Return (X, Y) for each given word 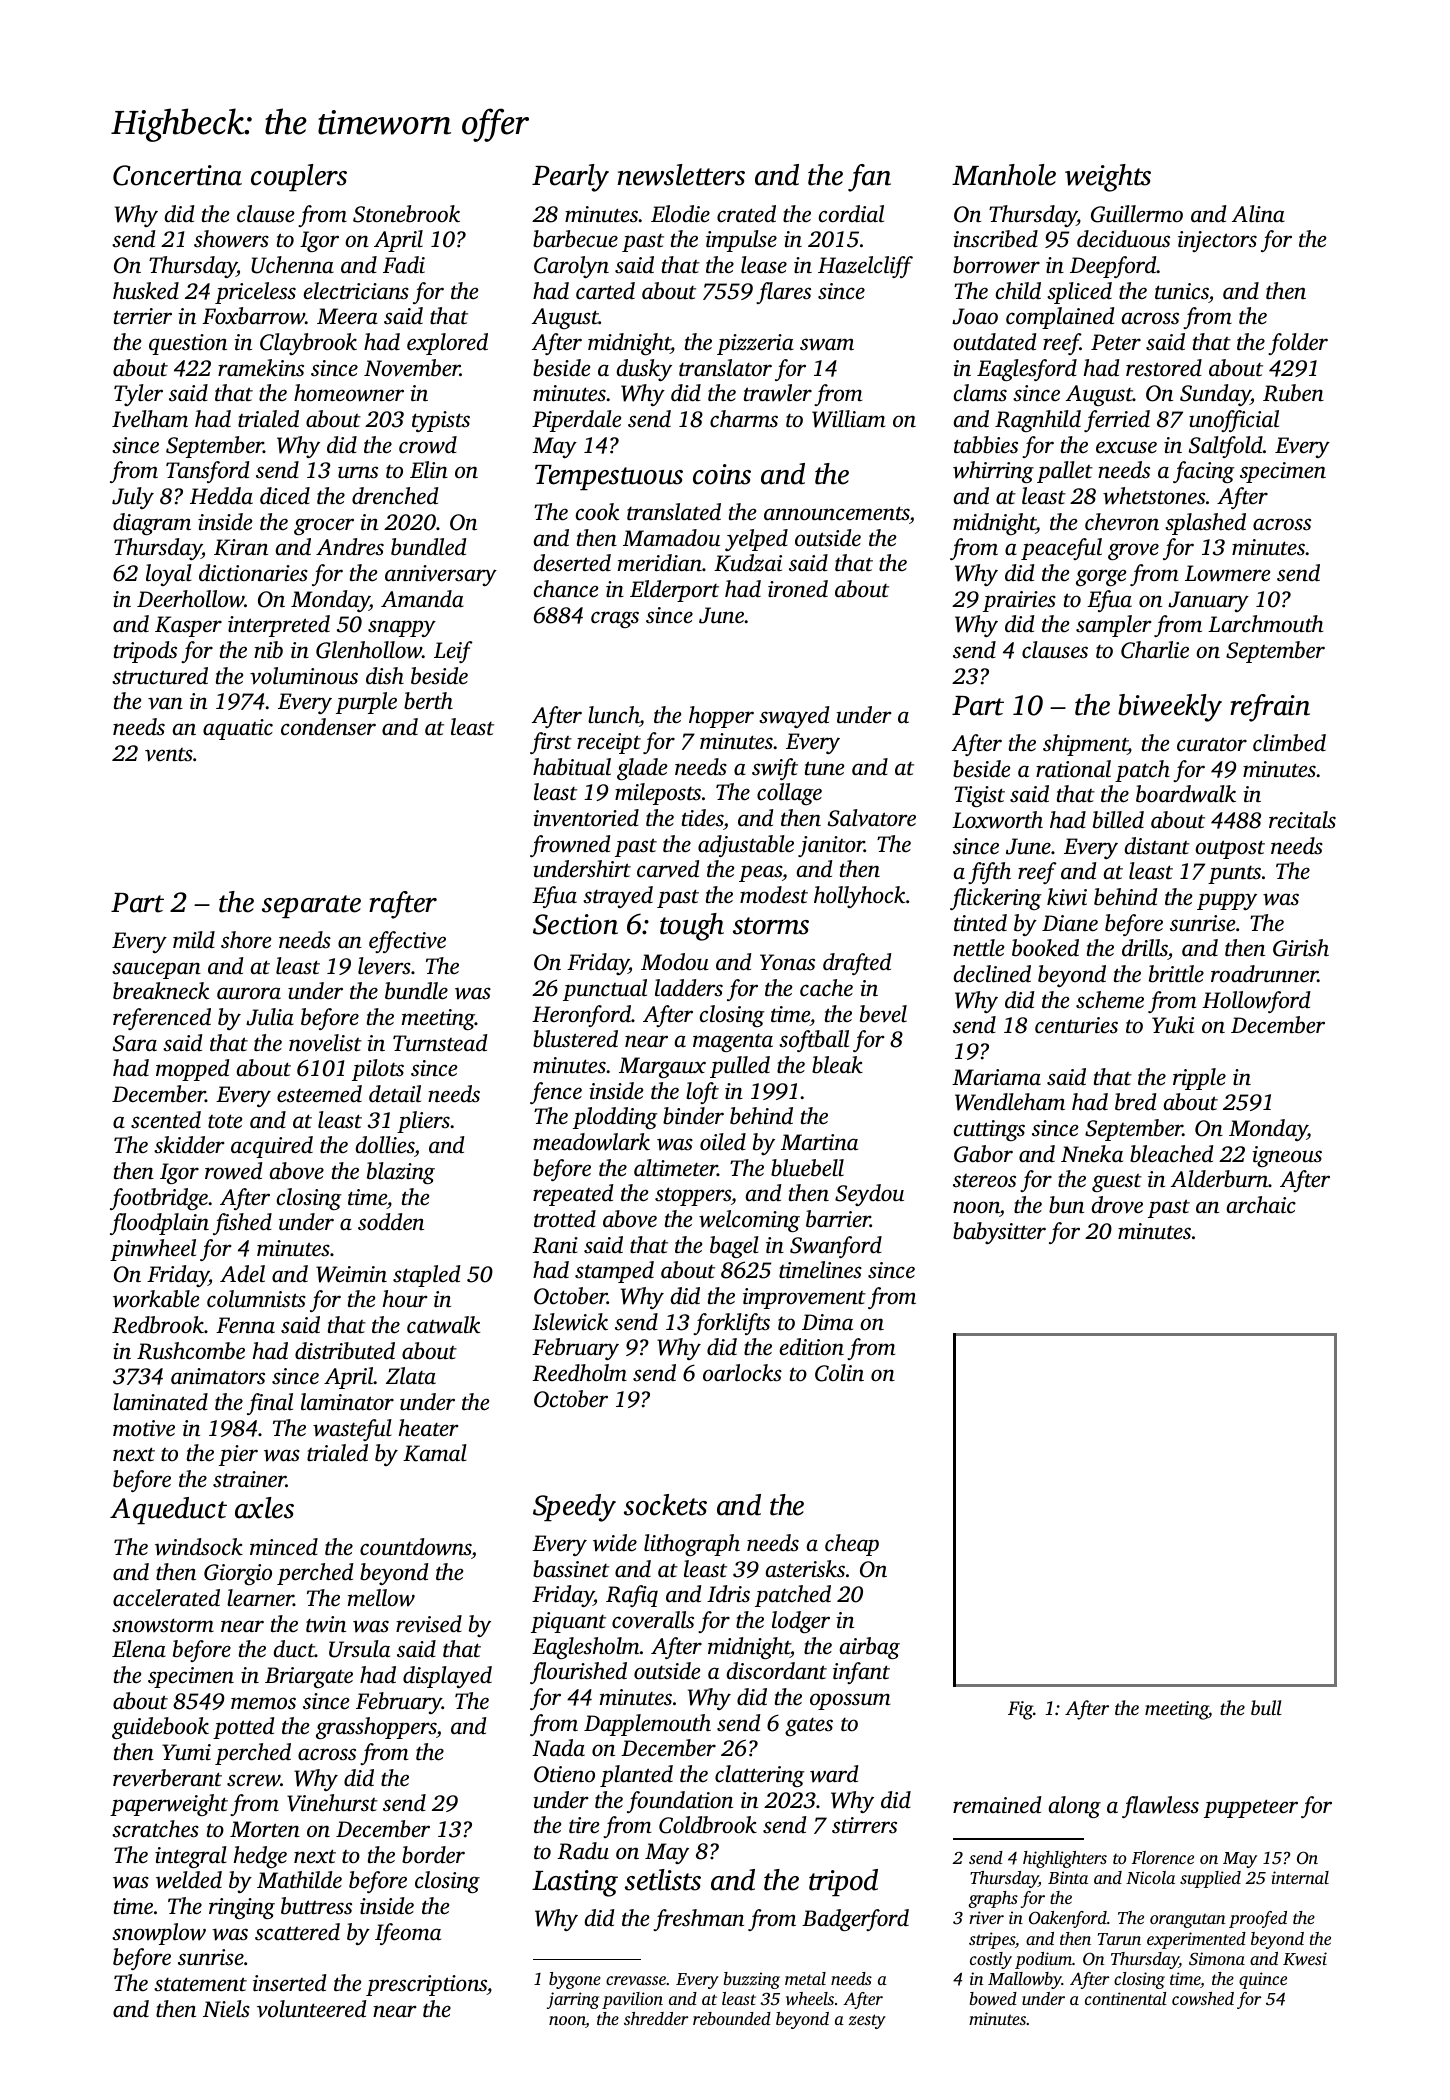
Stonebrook (406, 214)
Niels (226, 2009)
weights (1108, 178)
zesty (867, 2021)
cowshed (1203, 1998)
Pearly (570, 178)
